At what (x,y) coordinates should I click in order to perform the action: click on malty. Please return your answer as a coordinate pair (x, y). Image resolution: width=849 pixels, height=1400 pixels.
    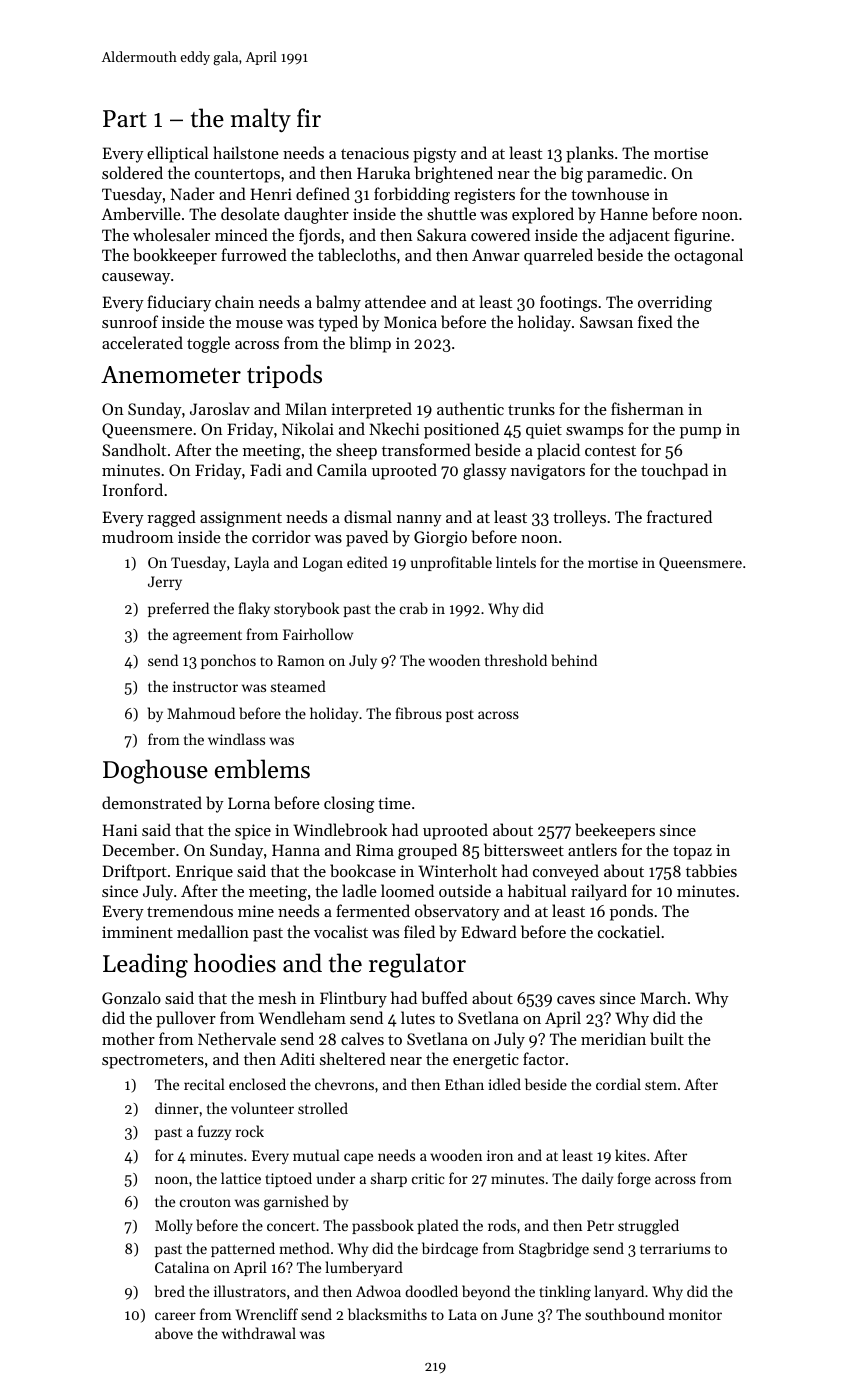
    Looking at the image, I should click on (261, 120).
